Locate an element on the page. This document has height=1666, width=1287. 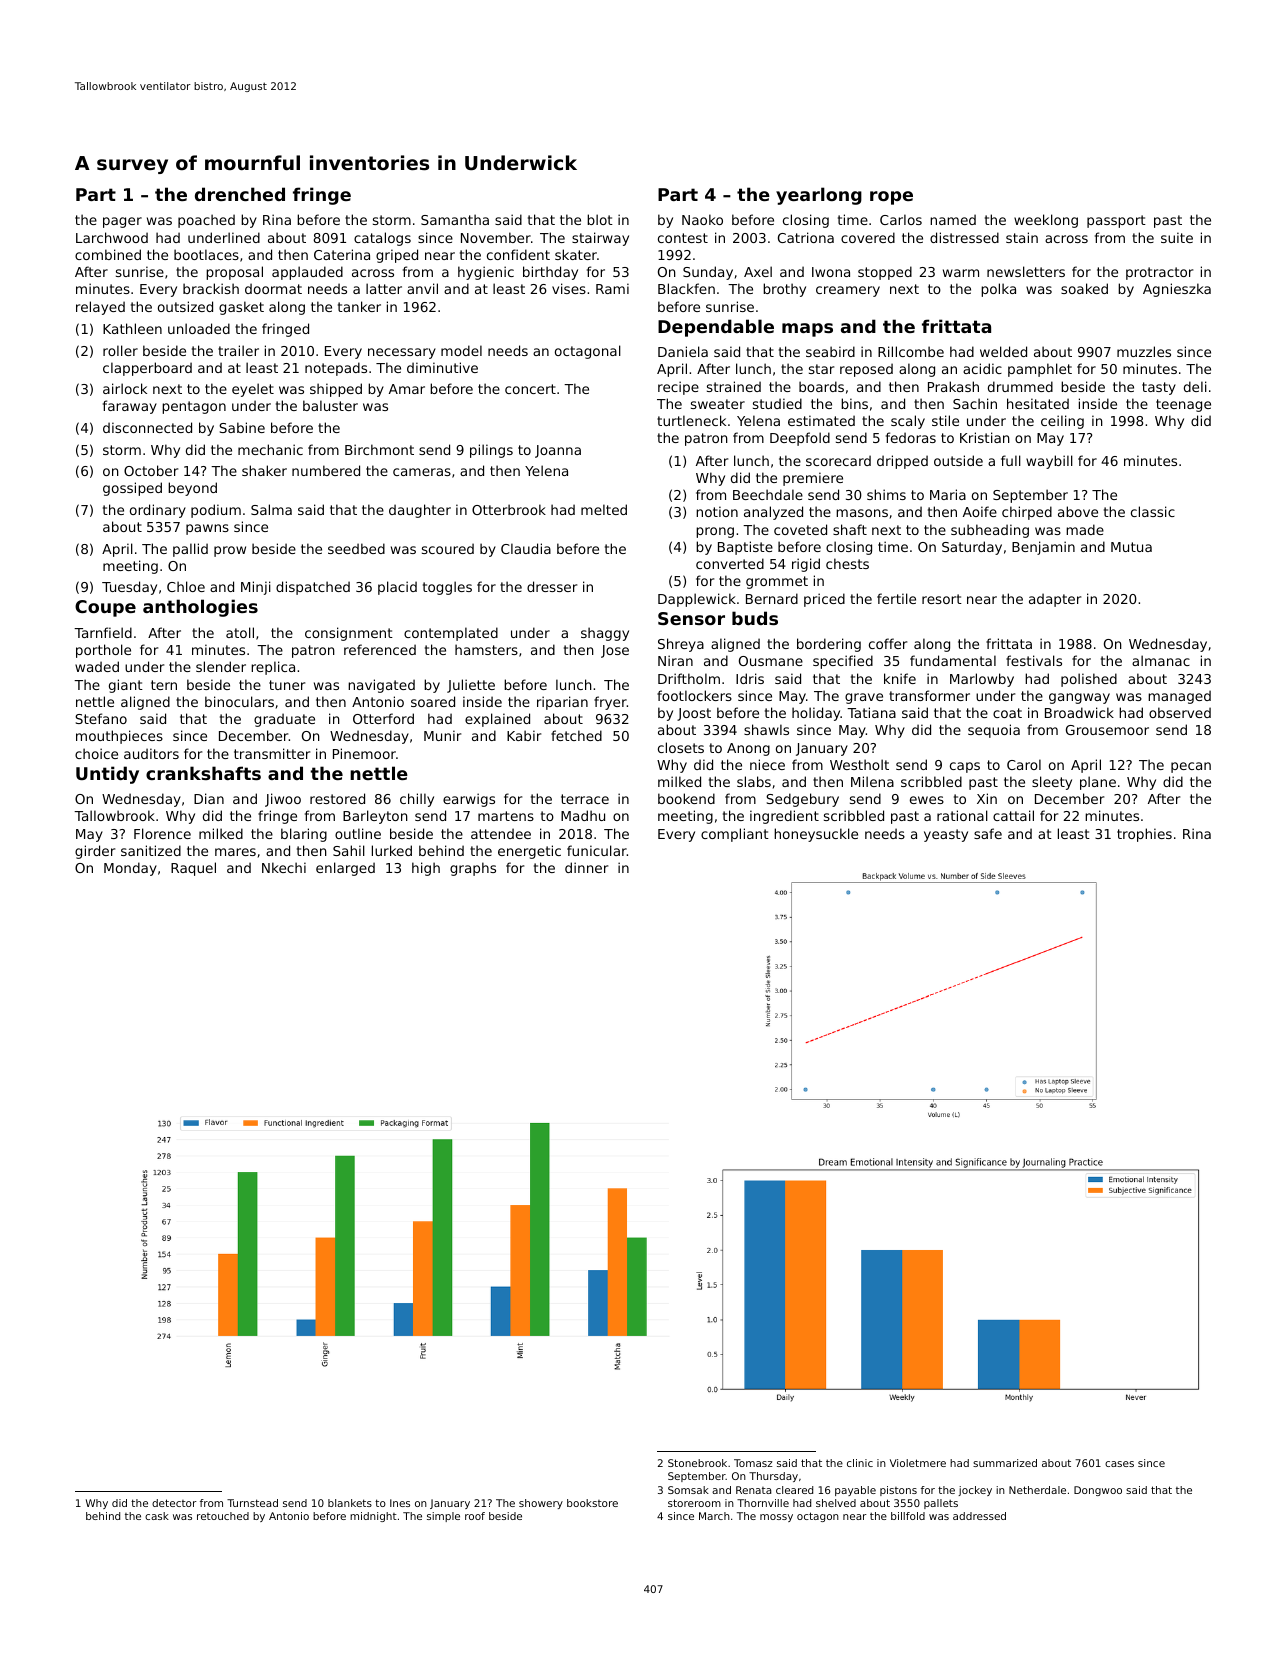
buds is located at coordinates (755, 618).
